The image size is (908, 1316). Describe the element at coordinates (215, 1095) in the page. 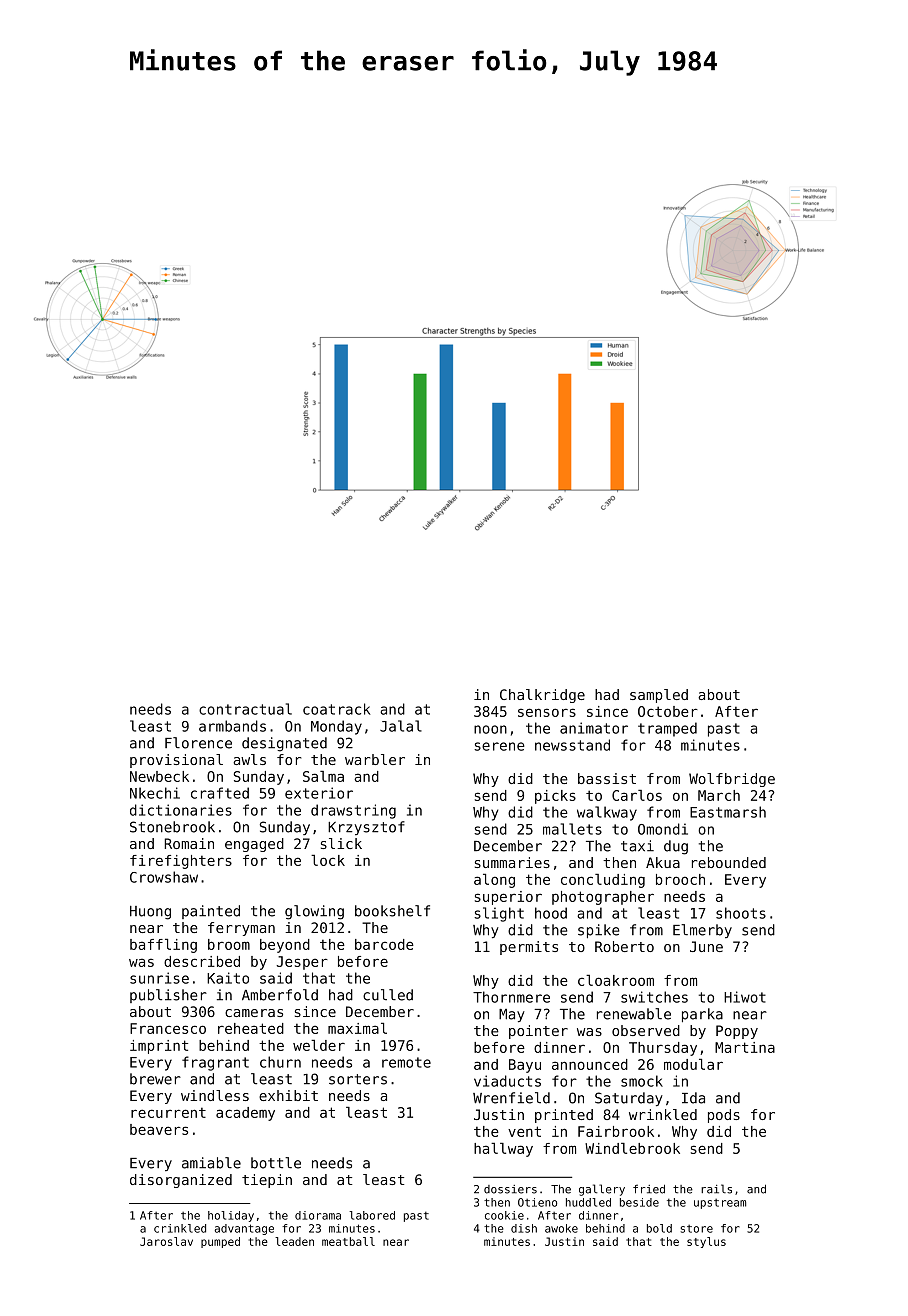

I see `windless` at that location.
